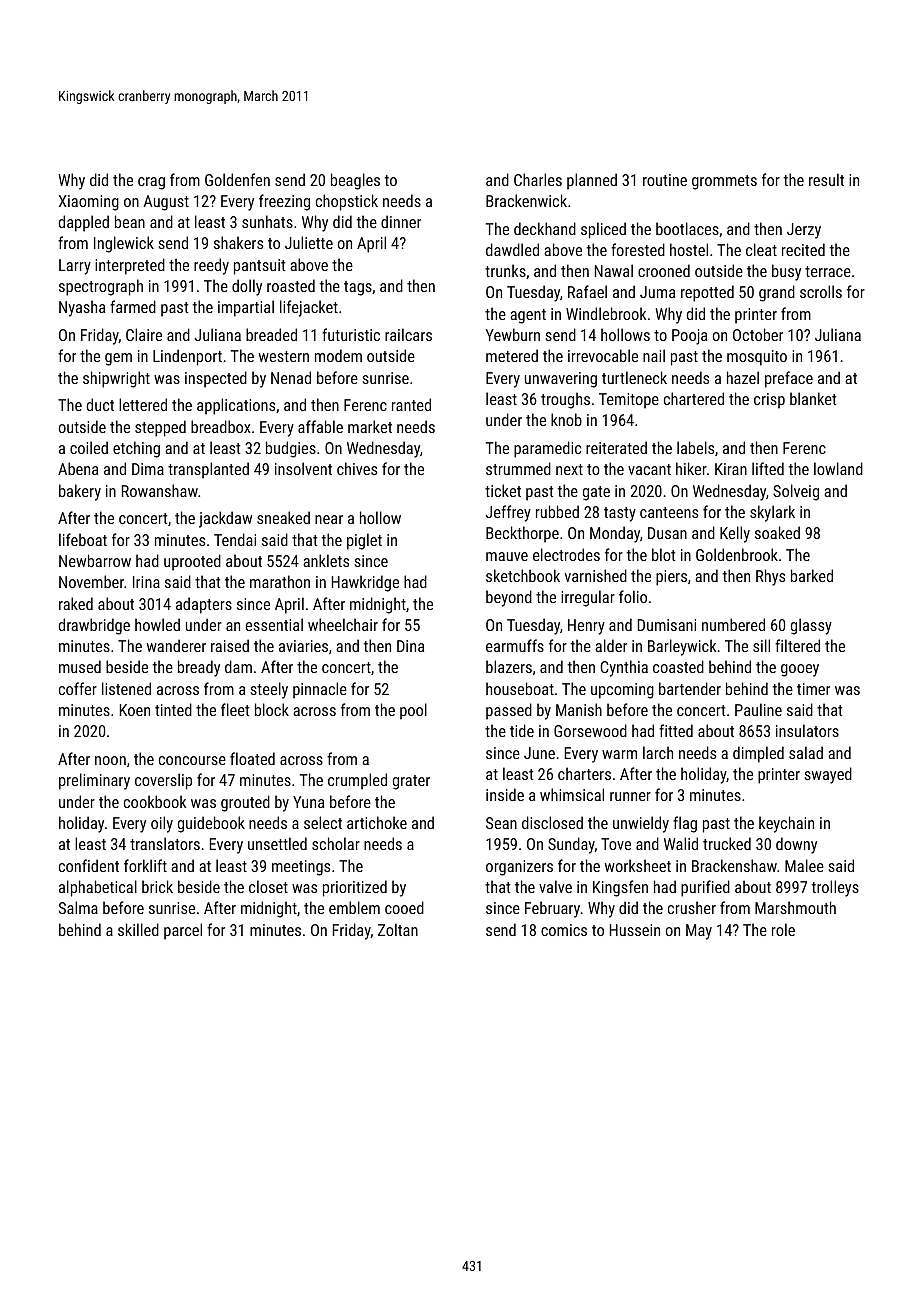 The height and width of the image is (1311, 924). What do you see at coordinates (769, 401) in the image?
I see `crisp` at bounding box center [769, 401].
